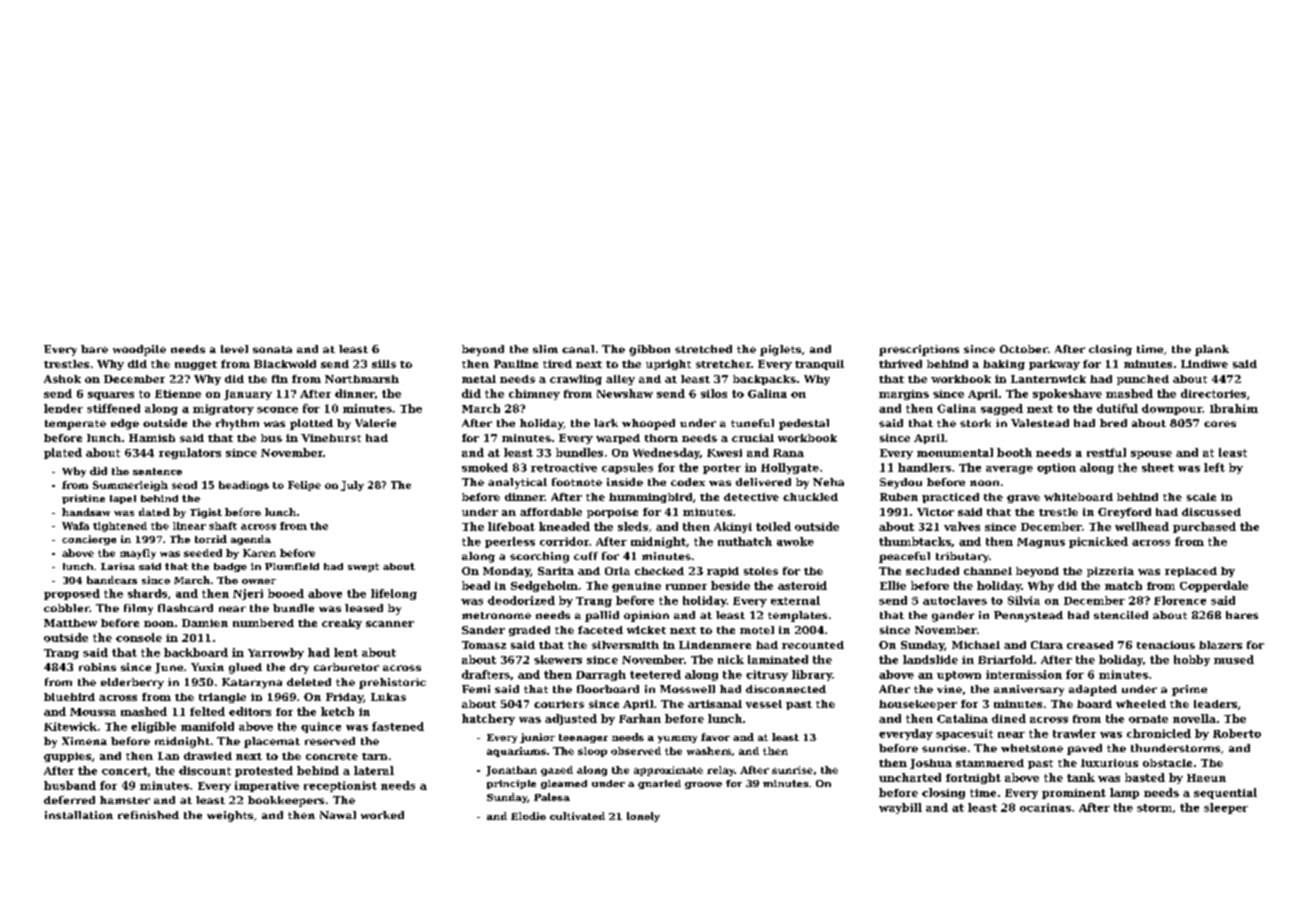 The height and width of the screenshot is (924, 1308). Describe the element at coordinates (94, 349) in the screenshot. I see `bare` at that location.
